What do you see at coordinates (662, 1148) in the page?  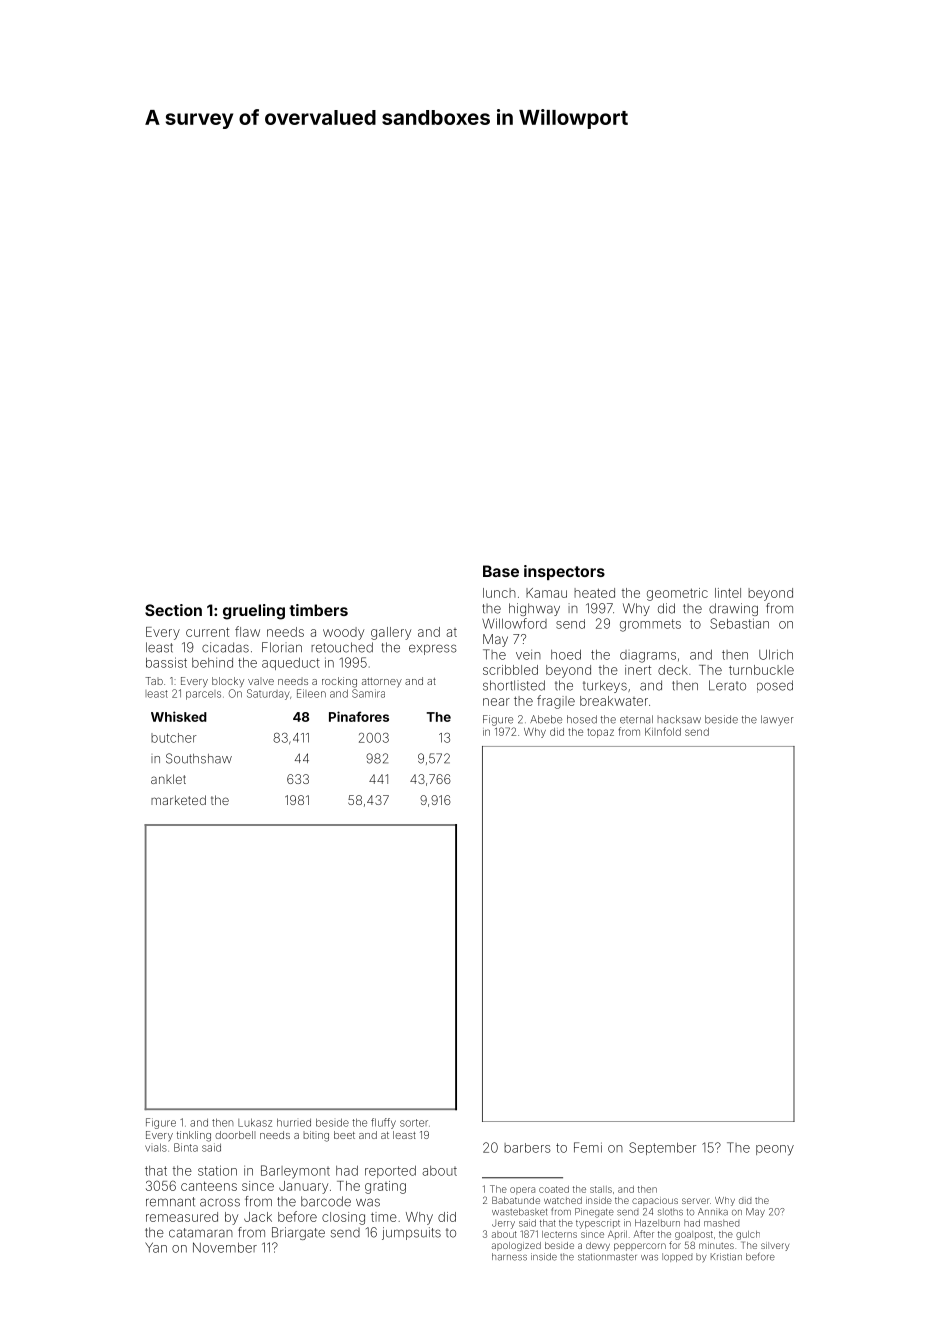 I see `September` at bounding box center [662, 1148].
